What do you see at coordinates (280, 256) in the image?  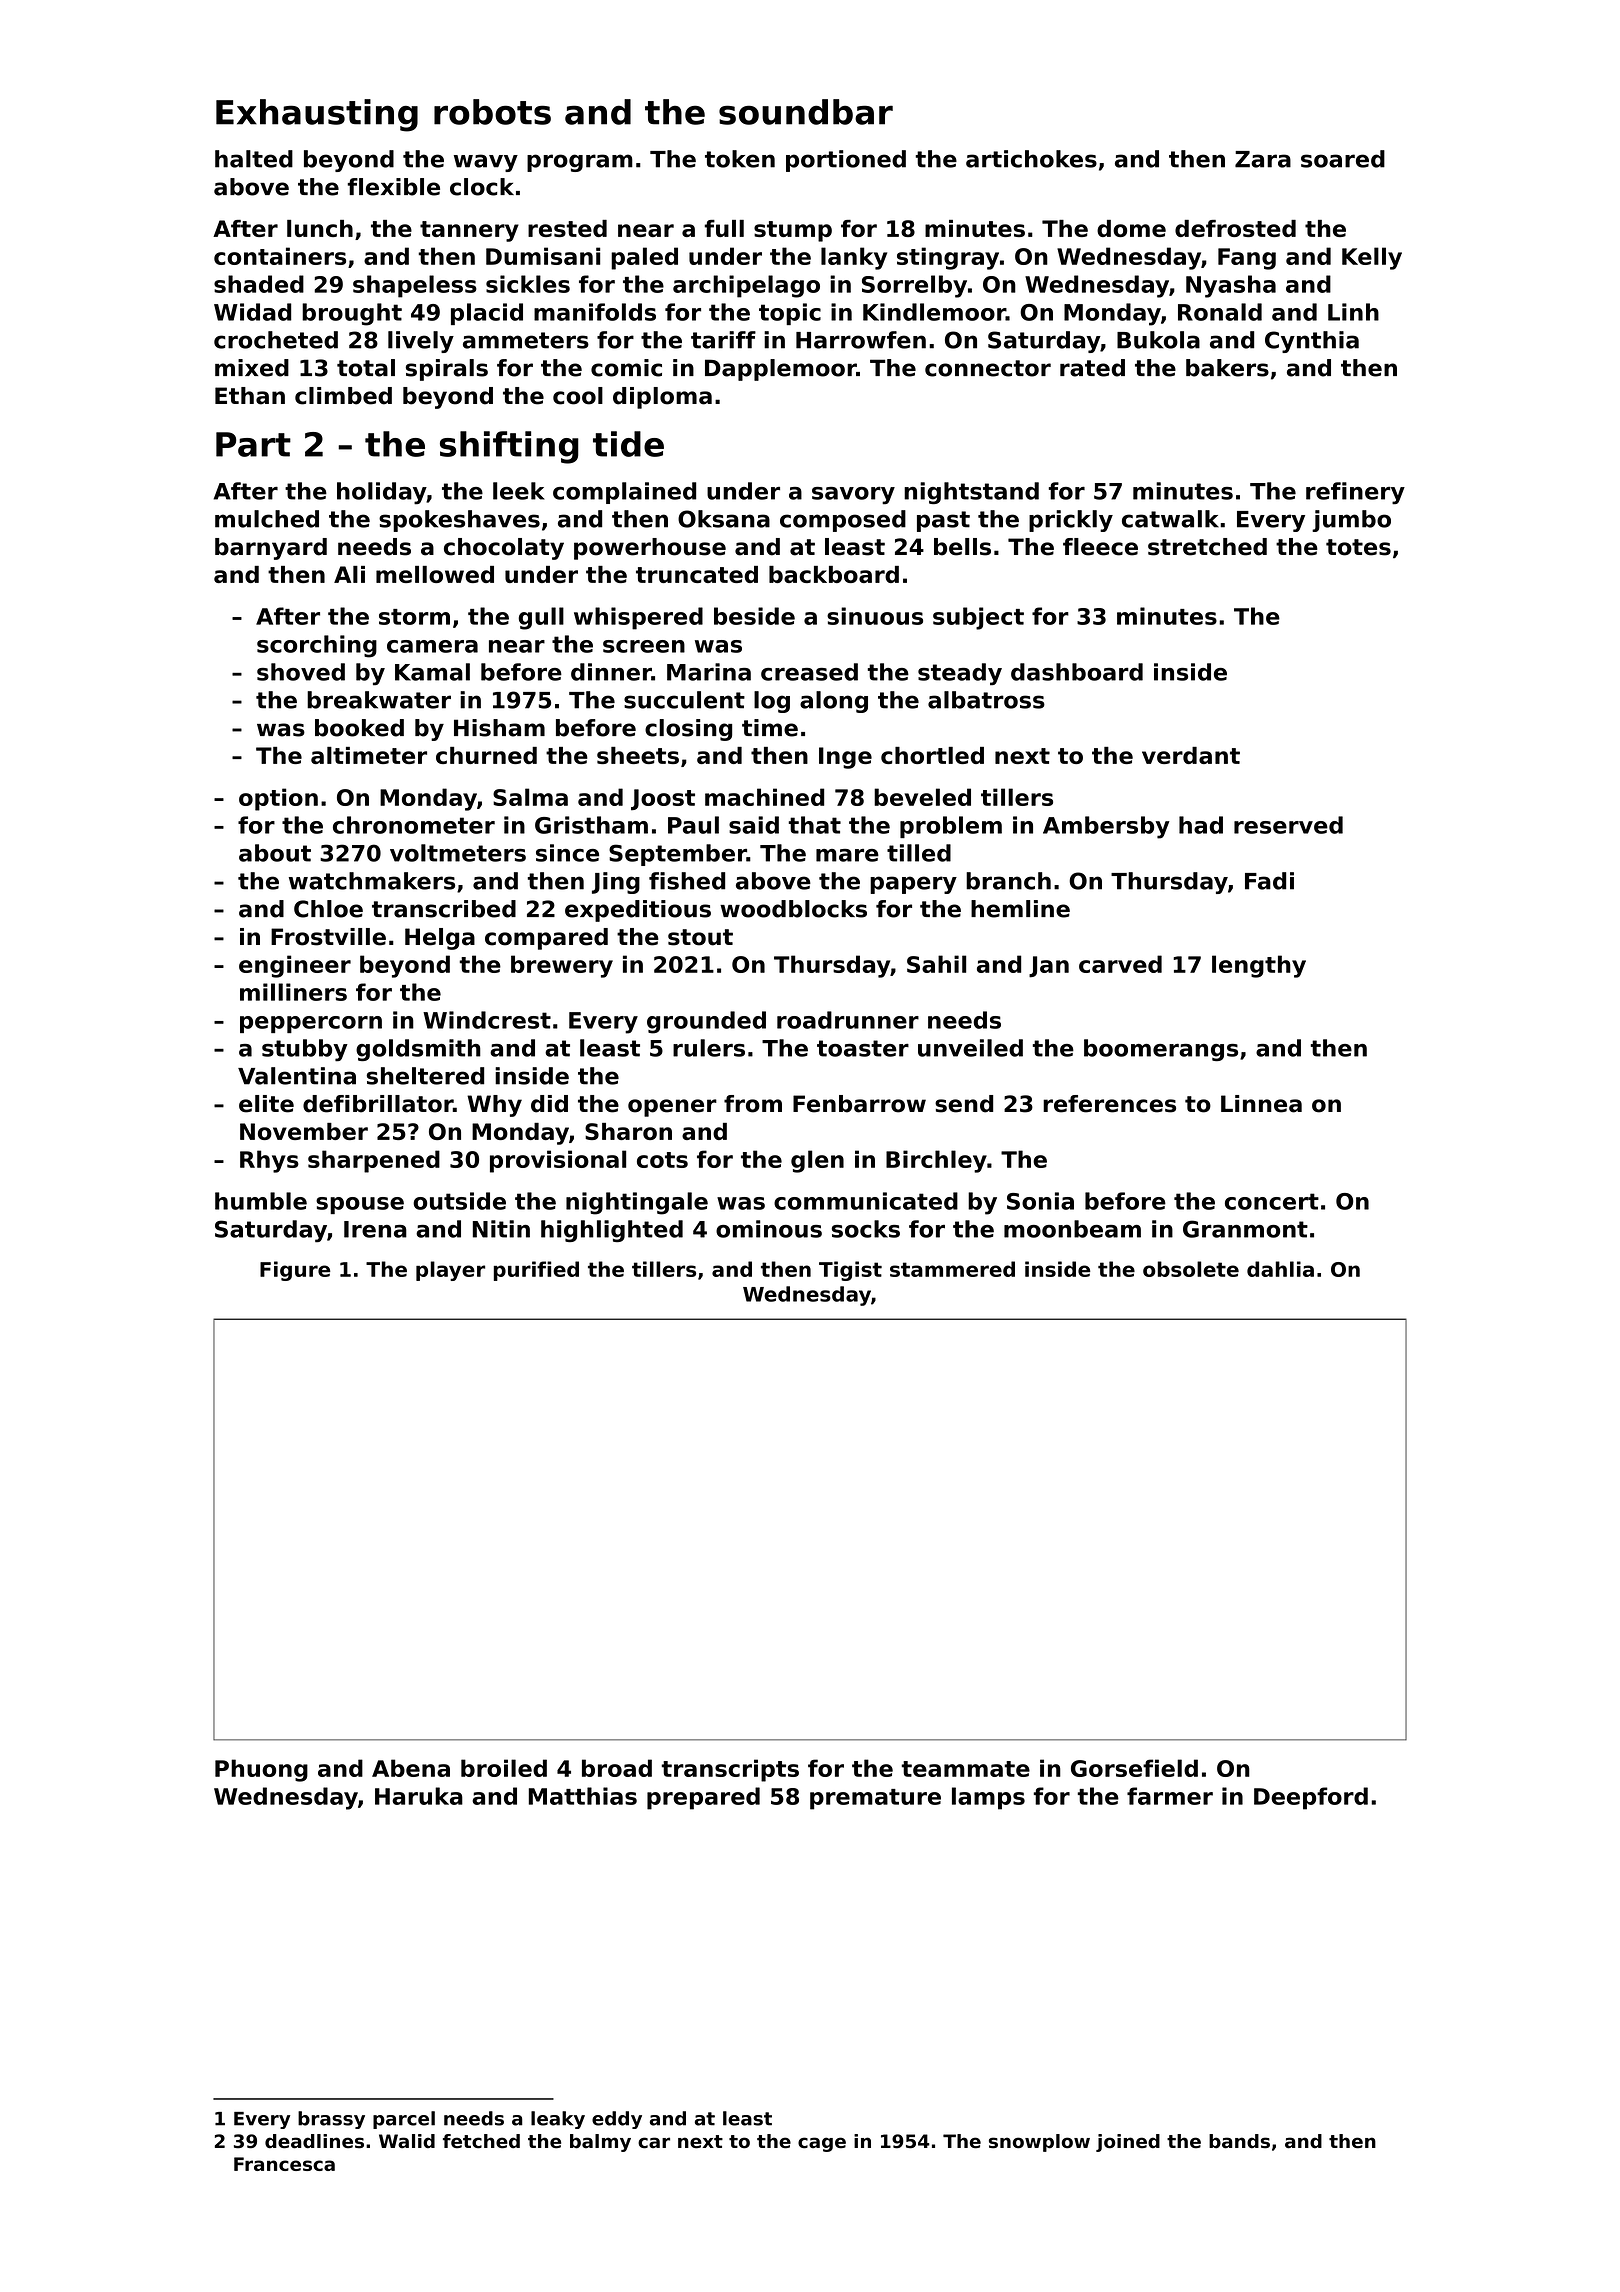 I see `containers` at bounding box center [280, 256].
